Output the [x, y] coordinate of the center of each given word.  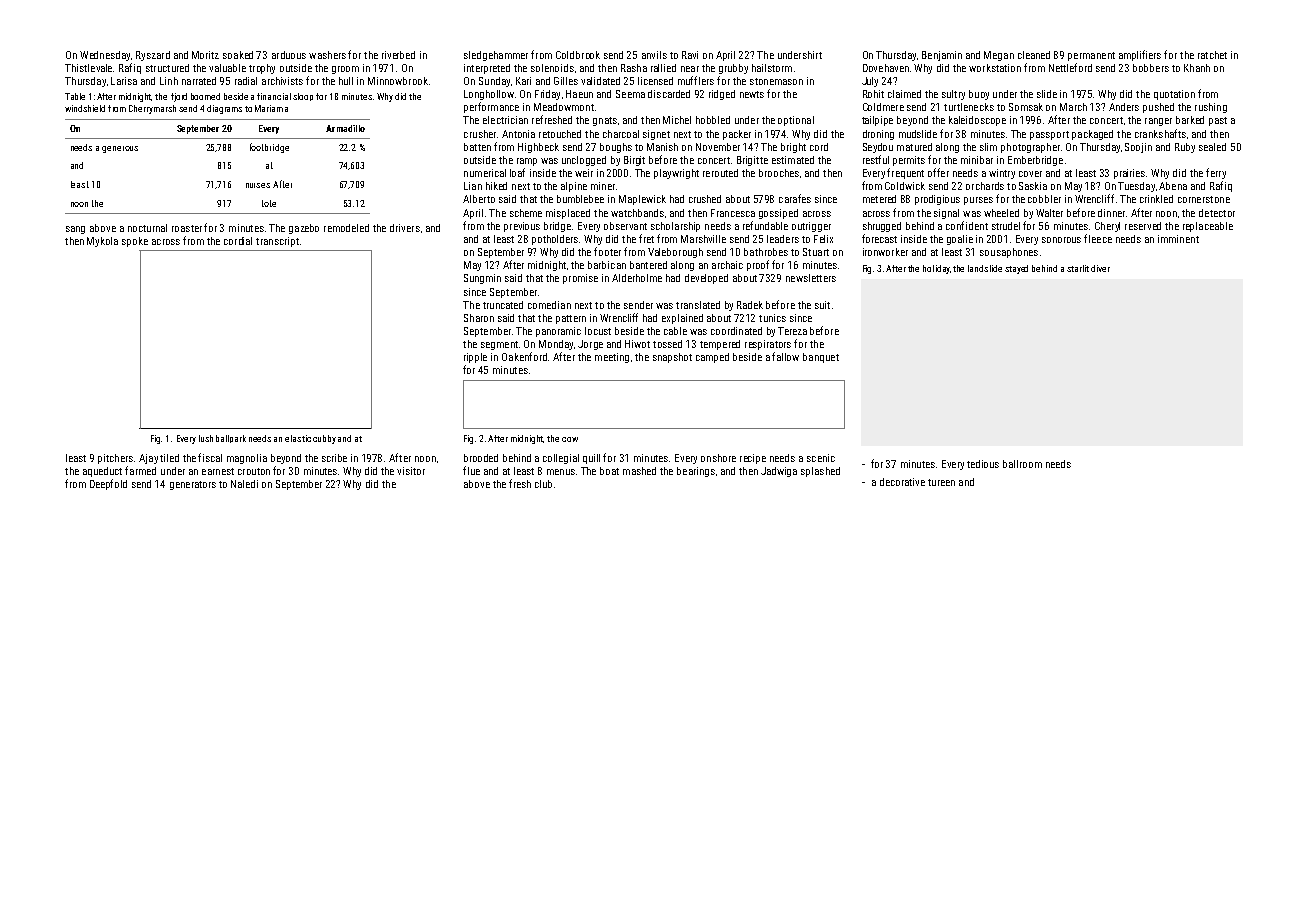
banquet [821, 358]
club [543, 484]
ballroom [1022, 464]
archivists [282, 81]
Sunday [494, 82]
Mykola [102, 242]
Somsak [1026, 107]
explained [682, 319]
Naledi [244, 484]
